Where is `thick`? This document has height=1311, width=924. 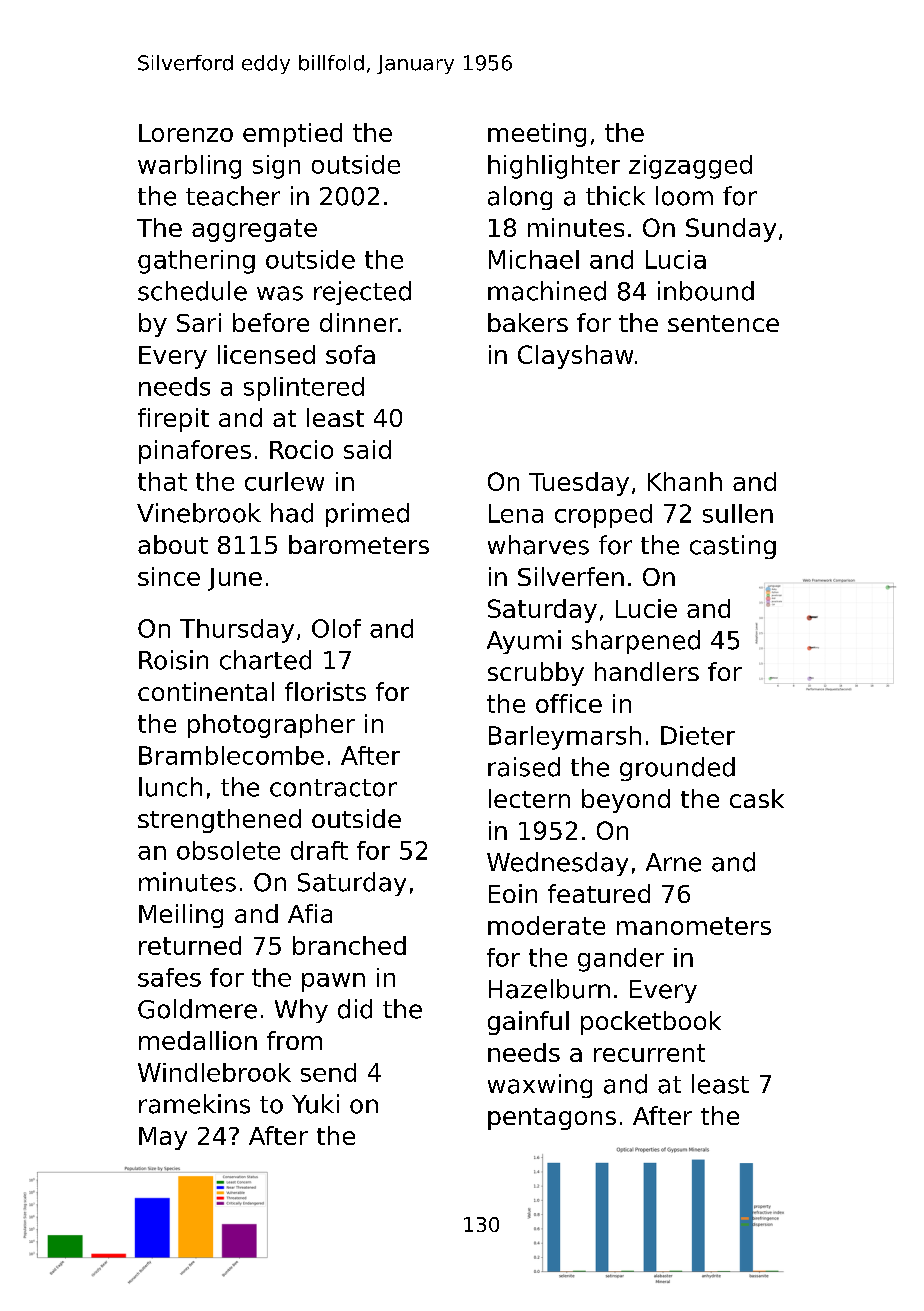
thick is located at coordinates (615, 196).
